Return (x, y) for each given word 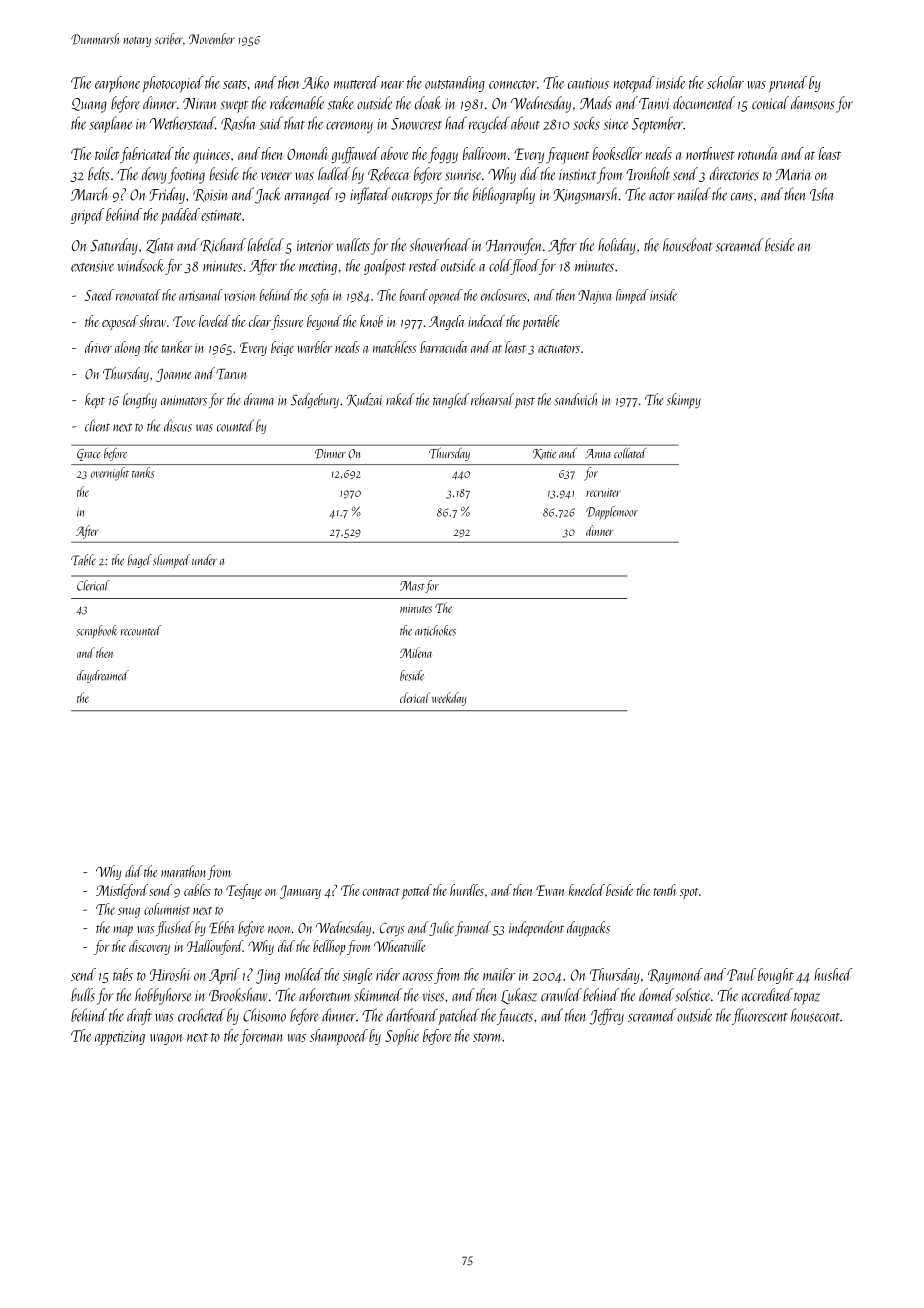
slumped (171, 561)
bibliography (504, 195)
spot (689, 893)
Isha (822, 194)
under (204, 559)
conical (770, 103)
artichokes (435, 630)
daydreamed (103, 676)
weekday (449, 699)
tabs (123, 974)
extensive (92, 266)
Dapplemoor (612, 512)
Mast (412, 586)
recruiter (603, 492)
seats (235, 84)
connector (513, 84)
